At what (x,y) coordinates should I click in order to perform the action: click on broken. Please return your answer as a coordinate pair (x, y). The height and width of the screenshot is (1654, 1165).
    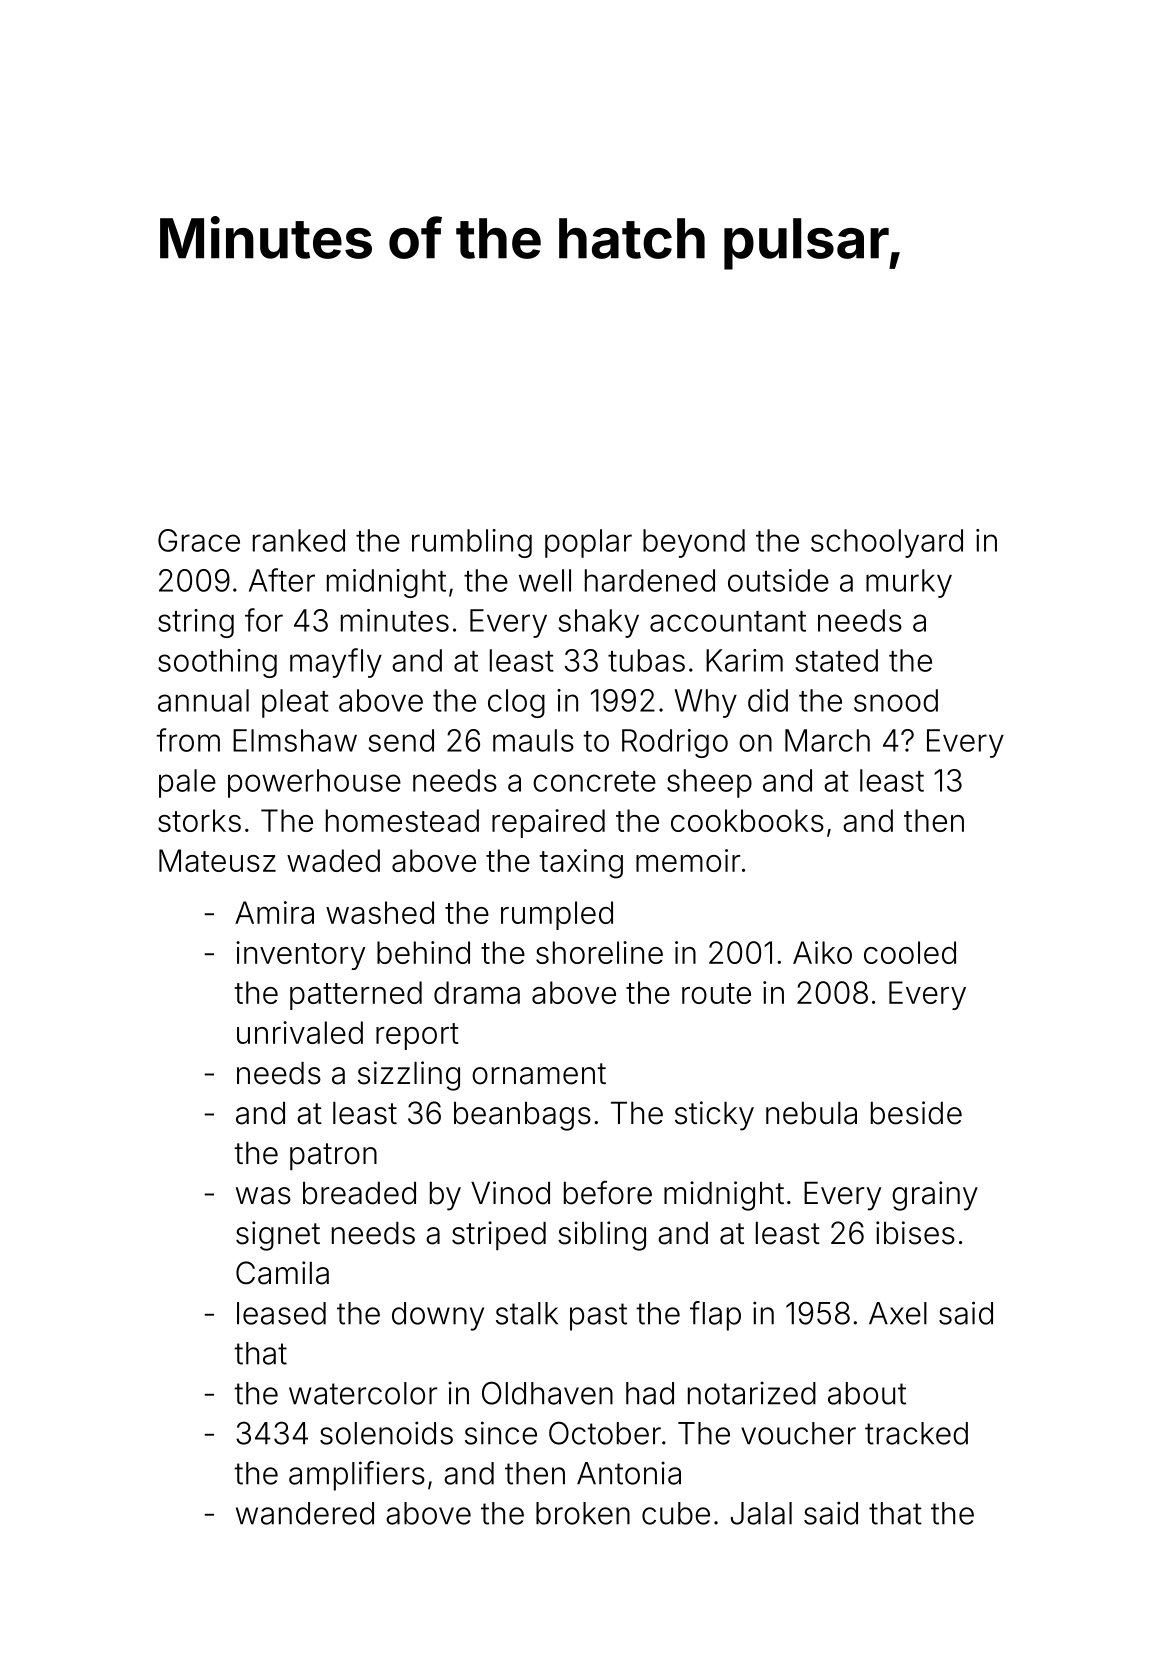
    Looking at the image, I should click on (583, 1513).
